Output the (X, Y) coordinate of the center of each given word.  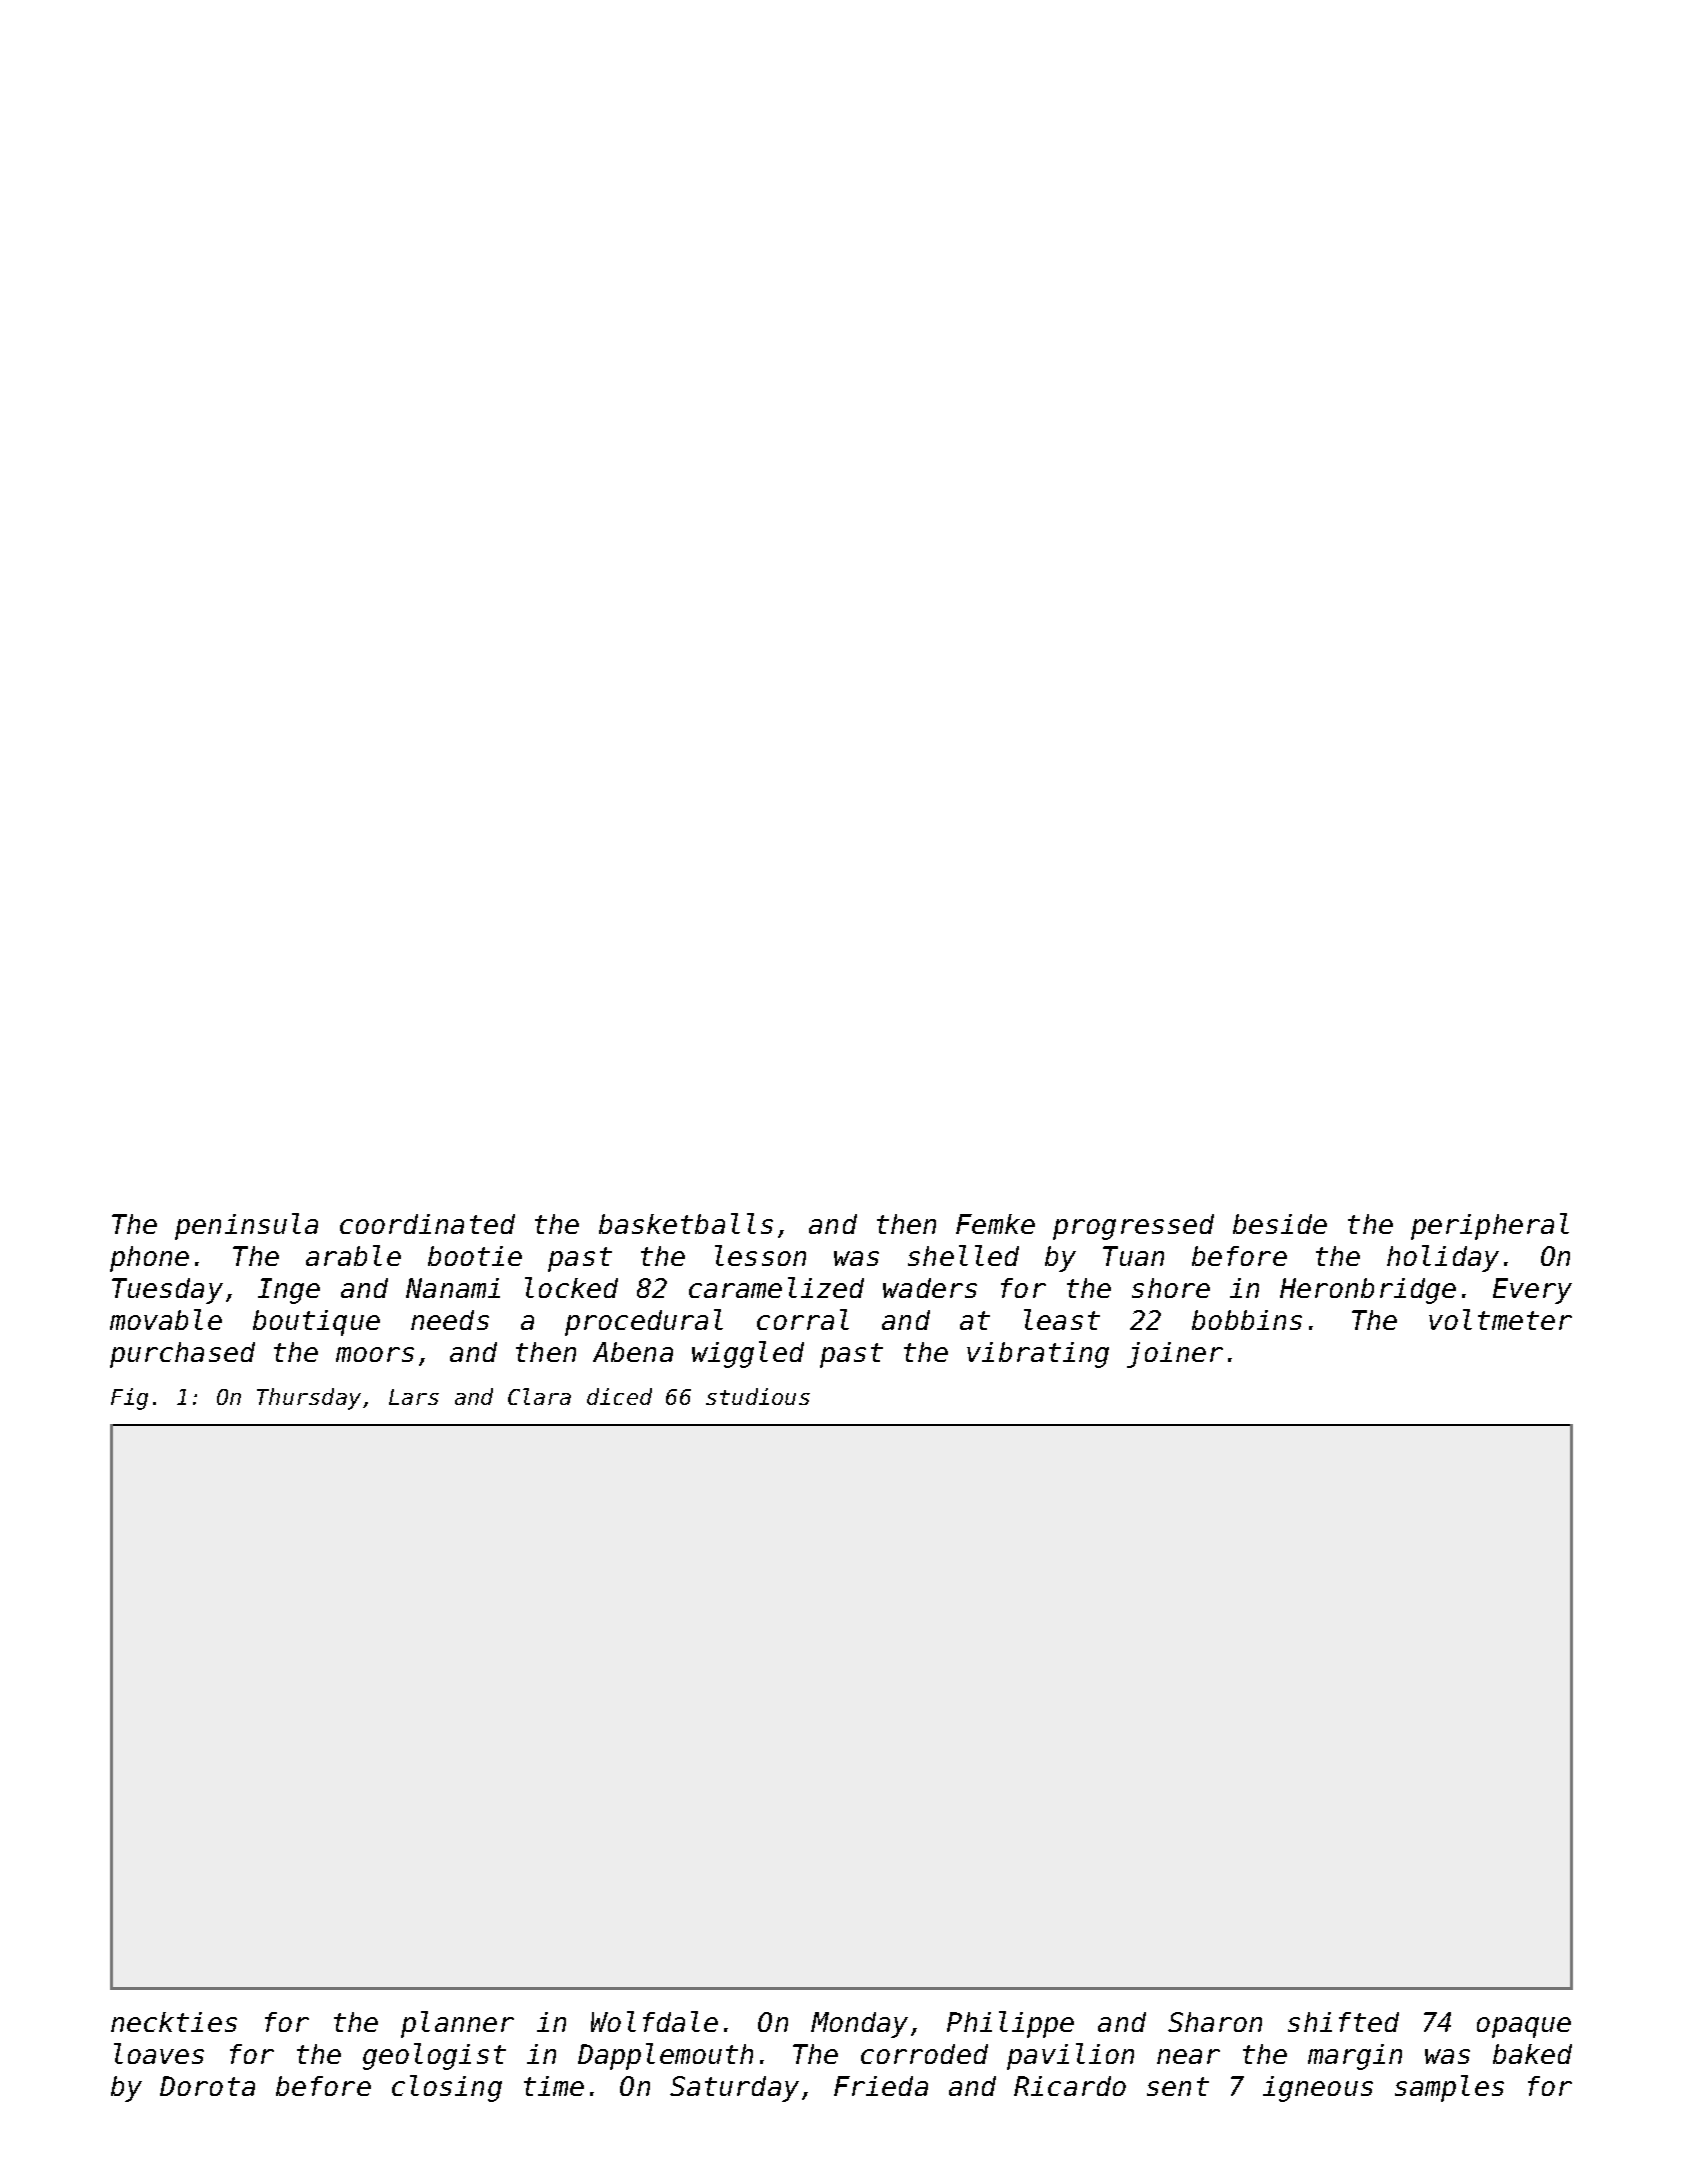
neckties (174, 2022)
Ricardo (1070, 2086)
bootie (475, 1256)
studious (758, 1396)
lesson (760, 1255)
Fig (129, 1399)
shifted (1343, 2022)
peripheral (1490, 1226)
